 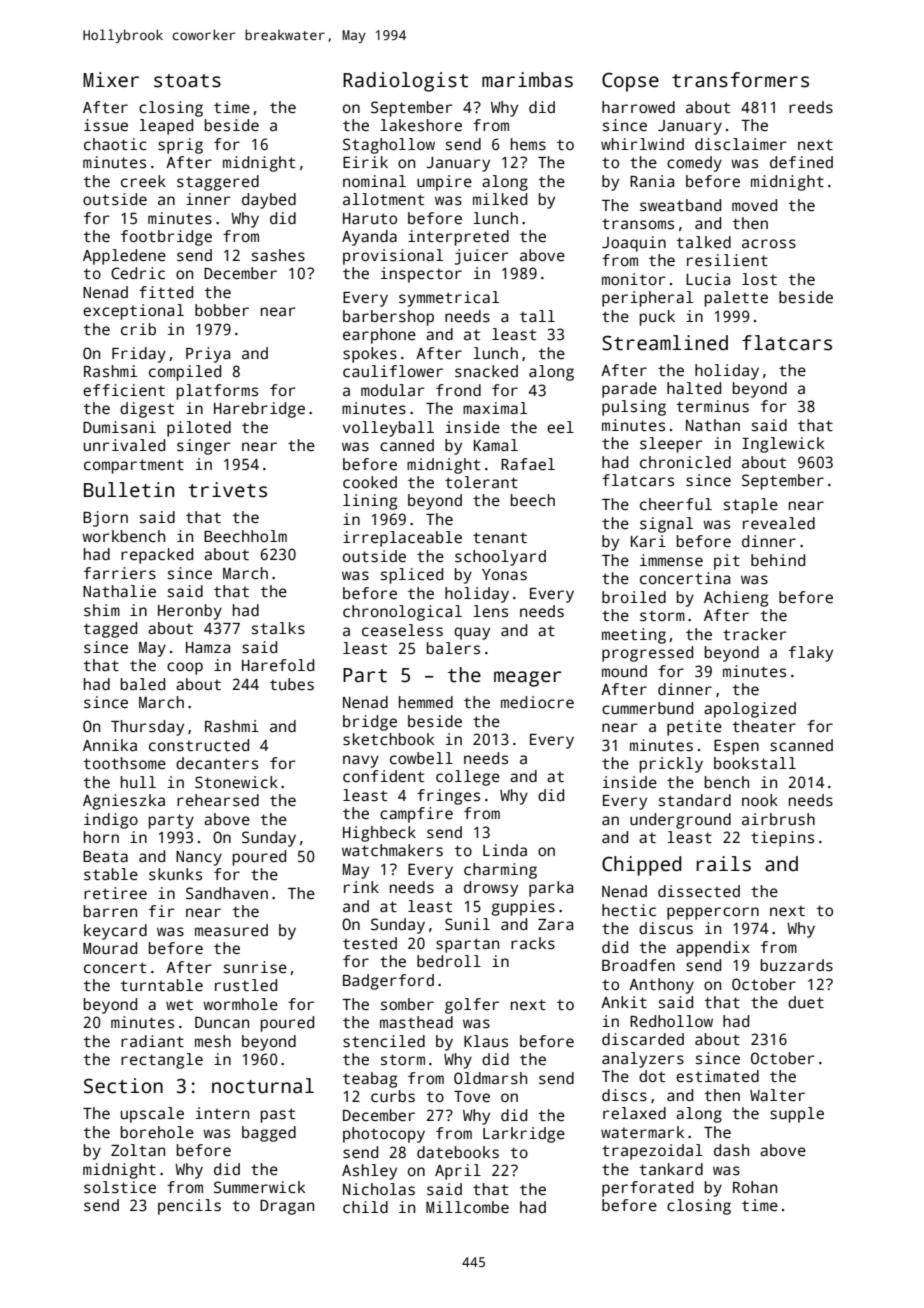 I want to click on eel, so click(x=560, y=427).
